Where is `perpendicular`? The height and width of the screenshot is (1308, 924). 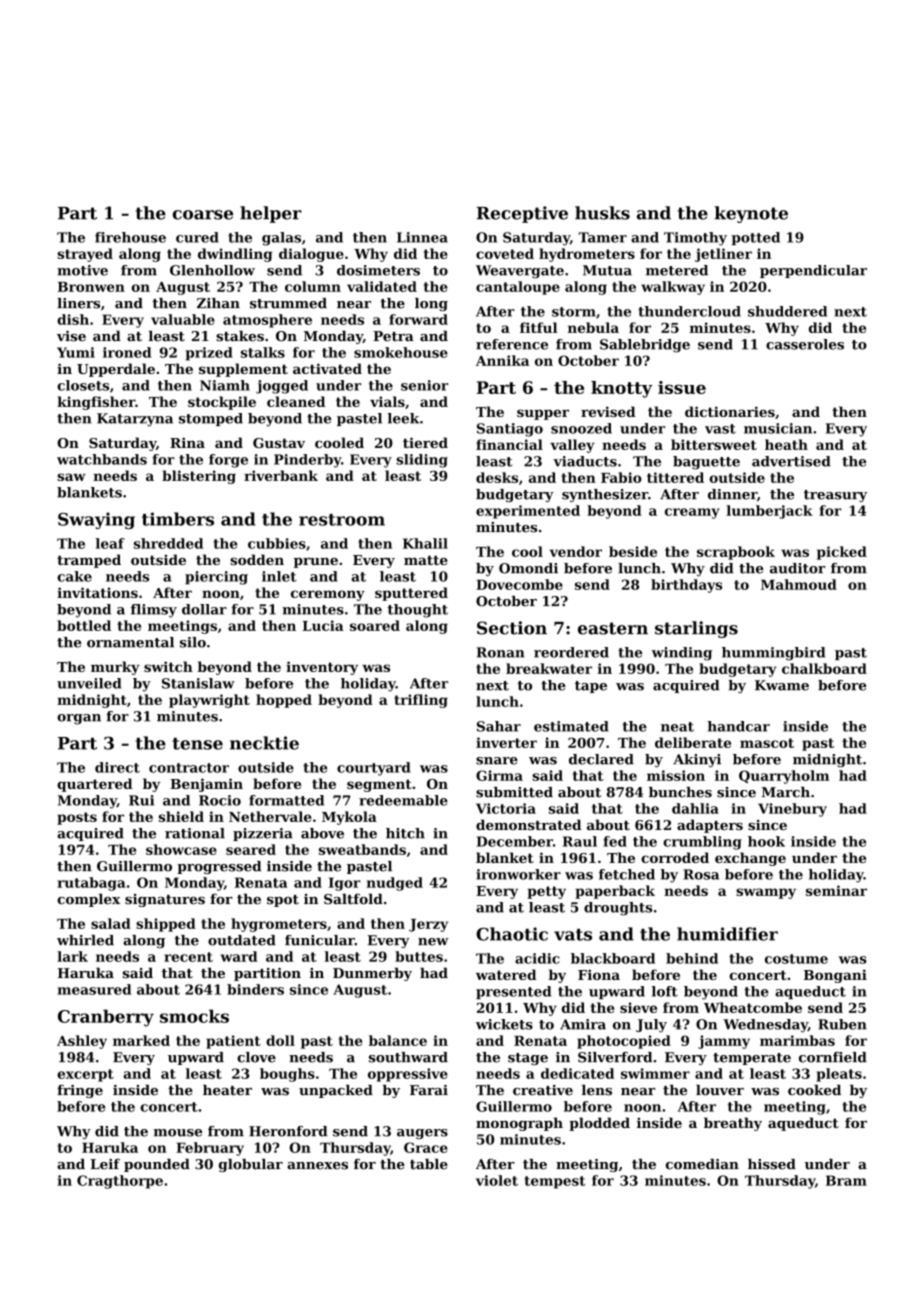 perpendicular is located at coordinates (813, 271).
